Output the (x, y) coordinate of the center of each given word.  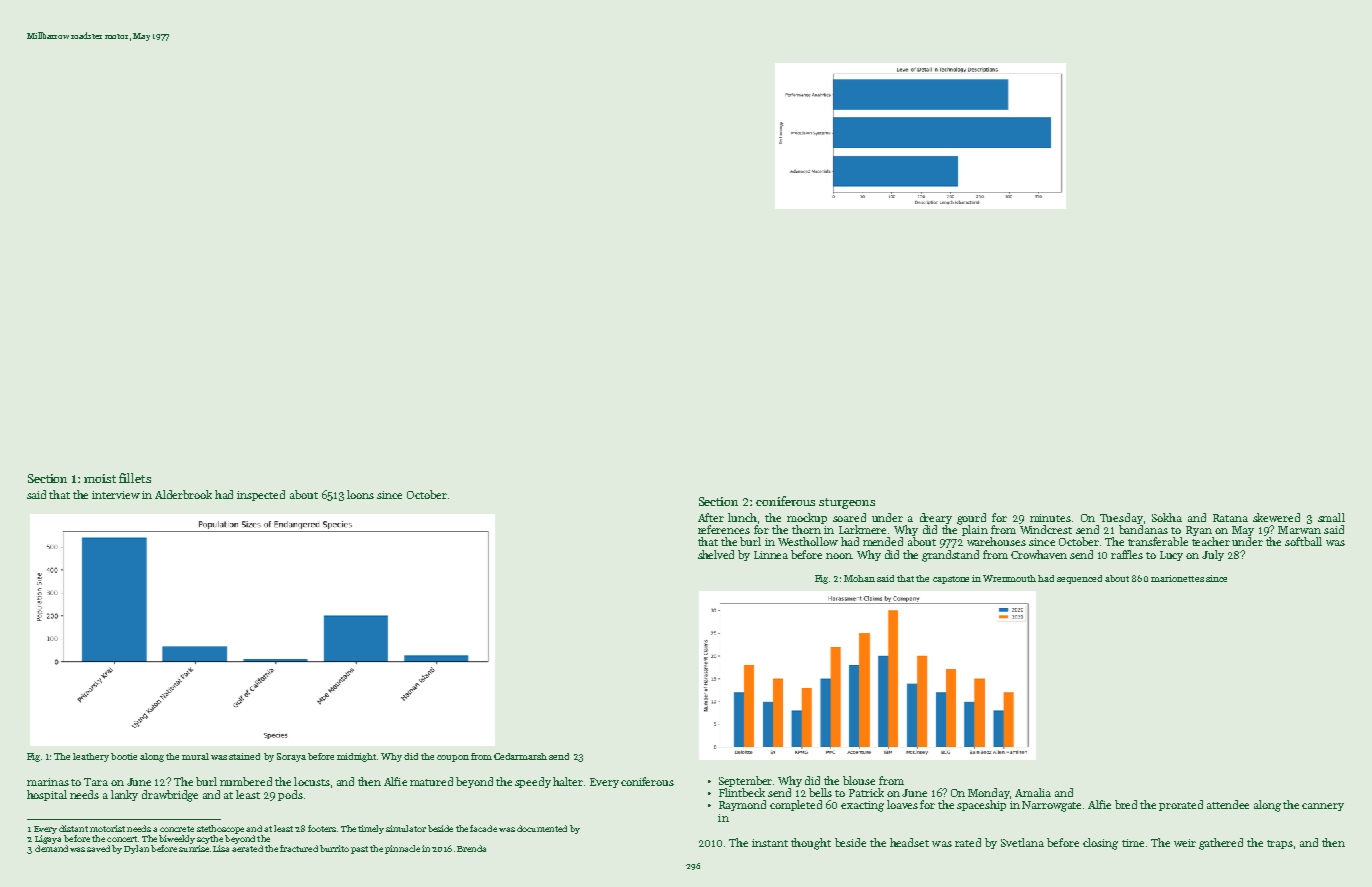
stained (244, 756)
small (1331, 517)
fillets (135, 478)
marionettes (1177, 578)
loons (360, 494)
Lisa (221, 848)
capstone (951, 580)
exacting (862, 806)
